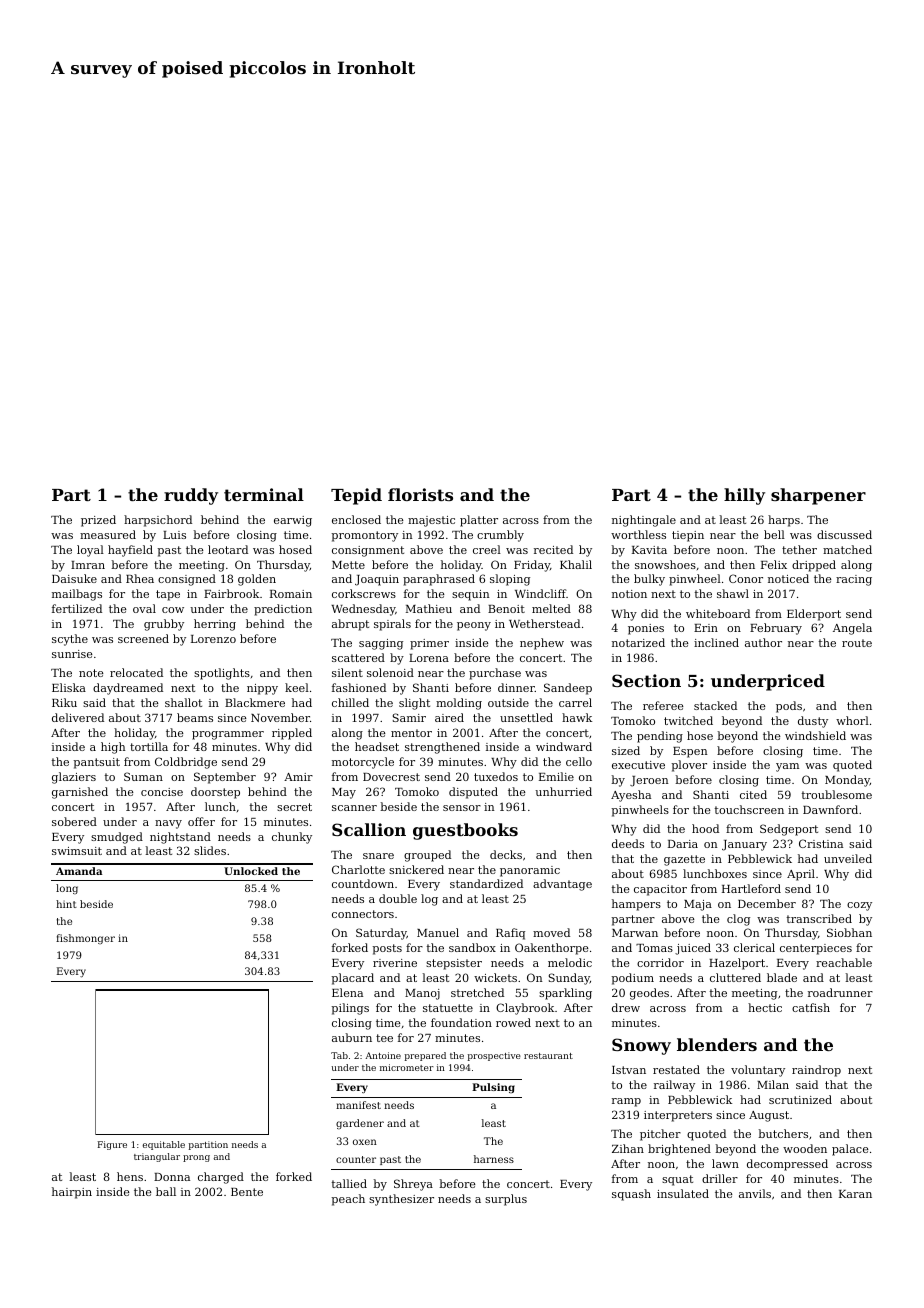  I want to click on Tepid, so click(356, 496).
